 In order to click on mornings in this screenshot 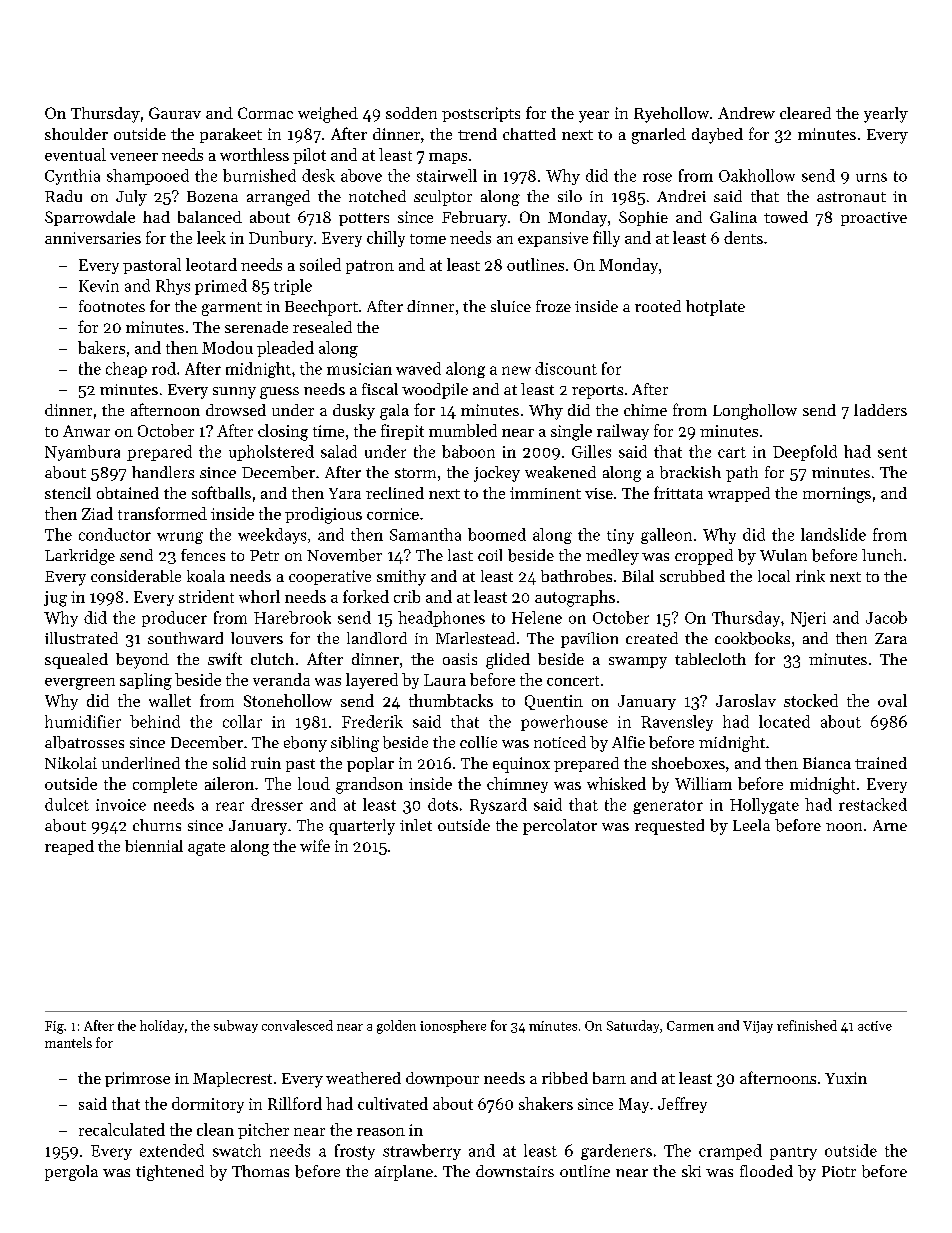, I will do `click(837, 495)`.
